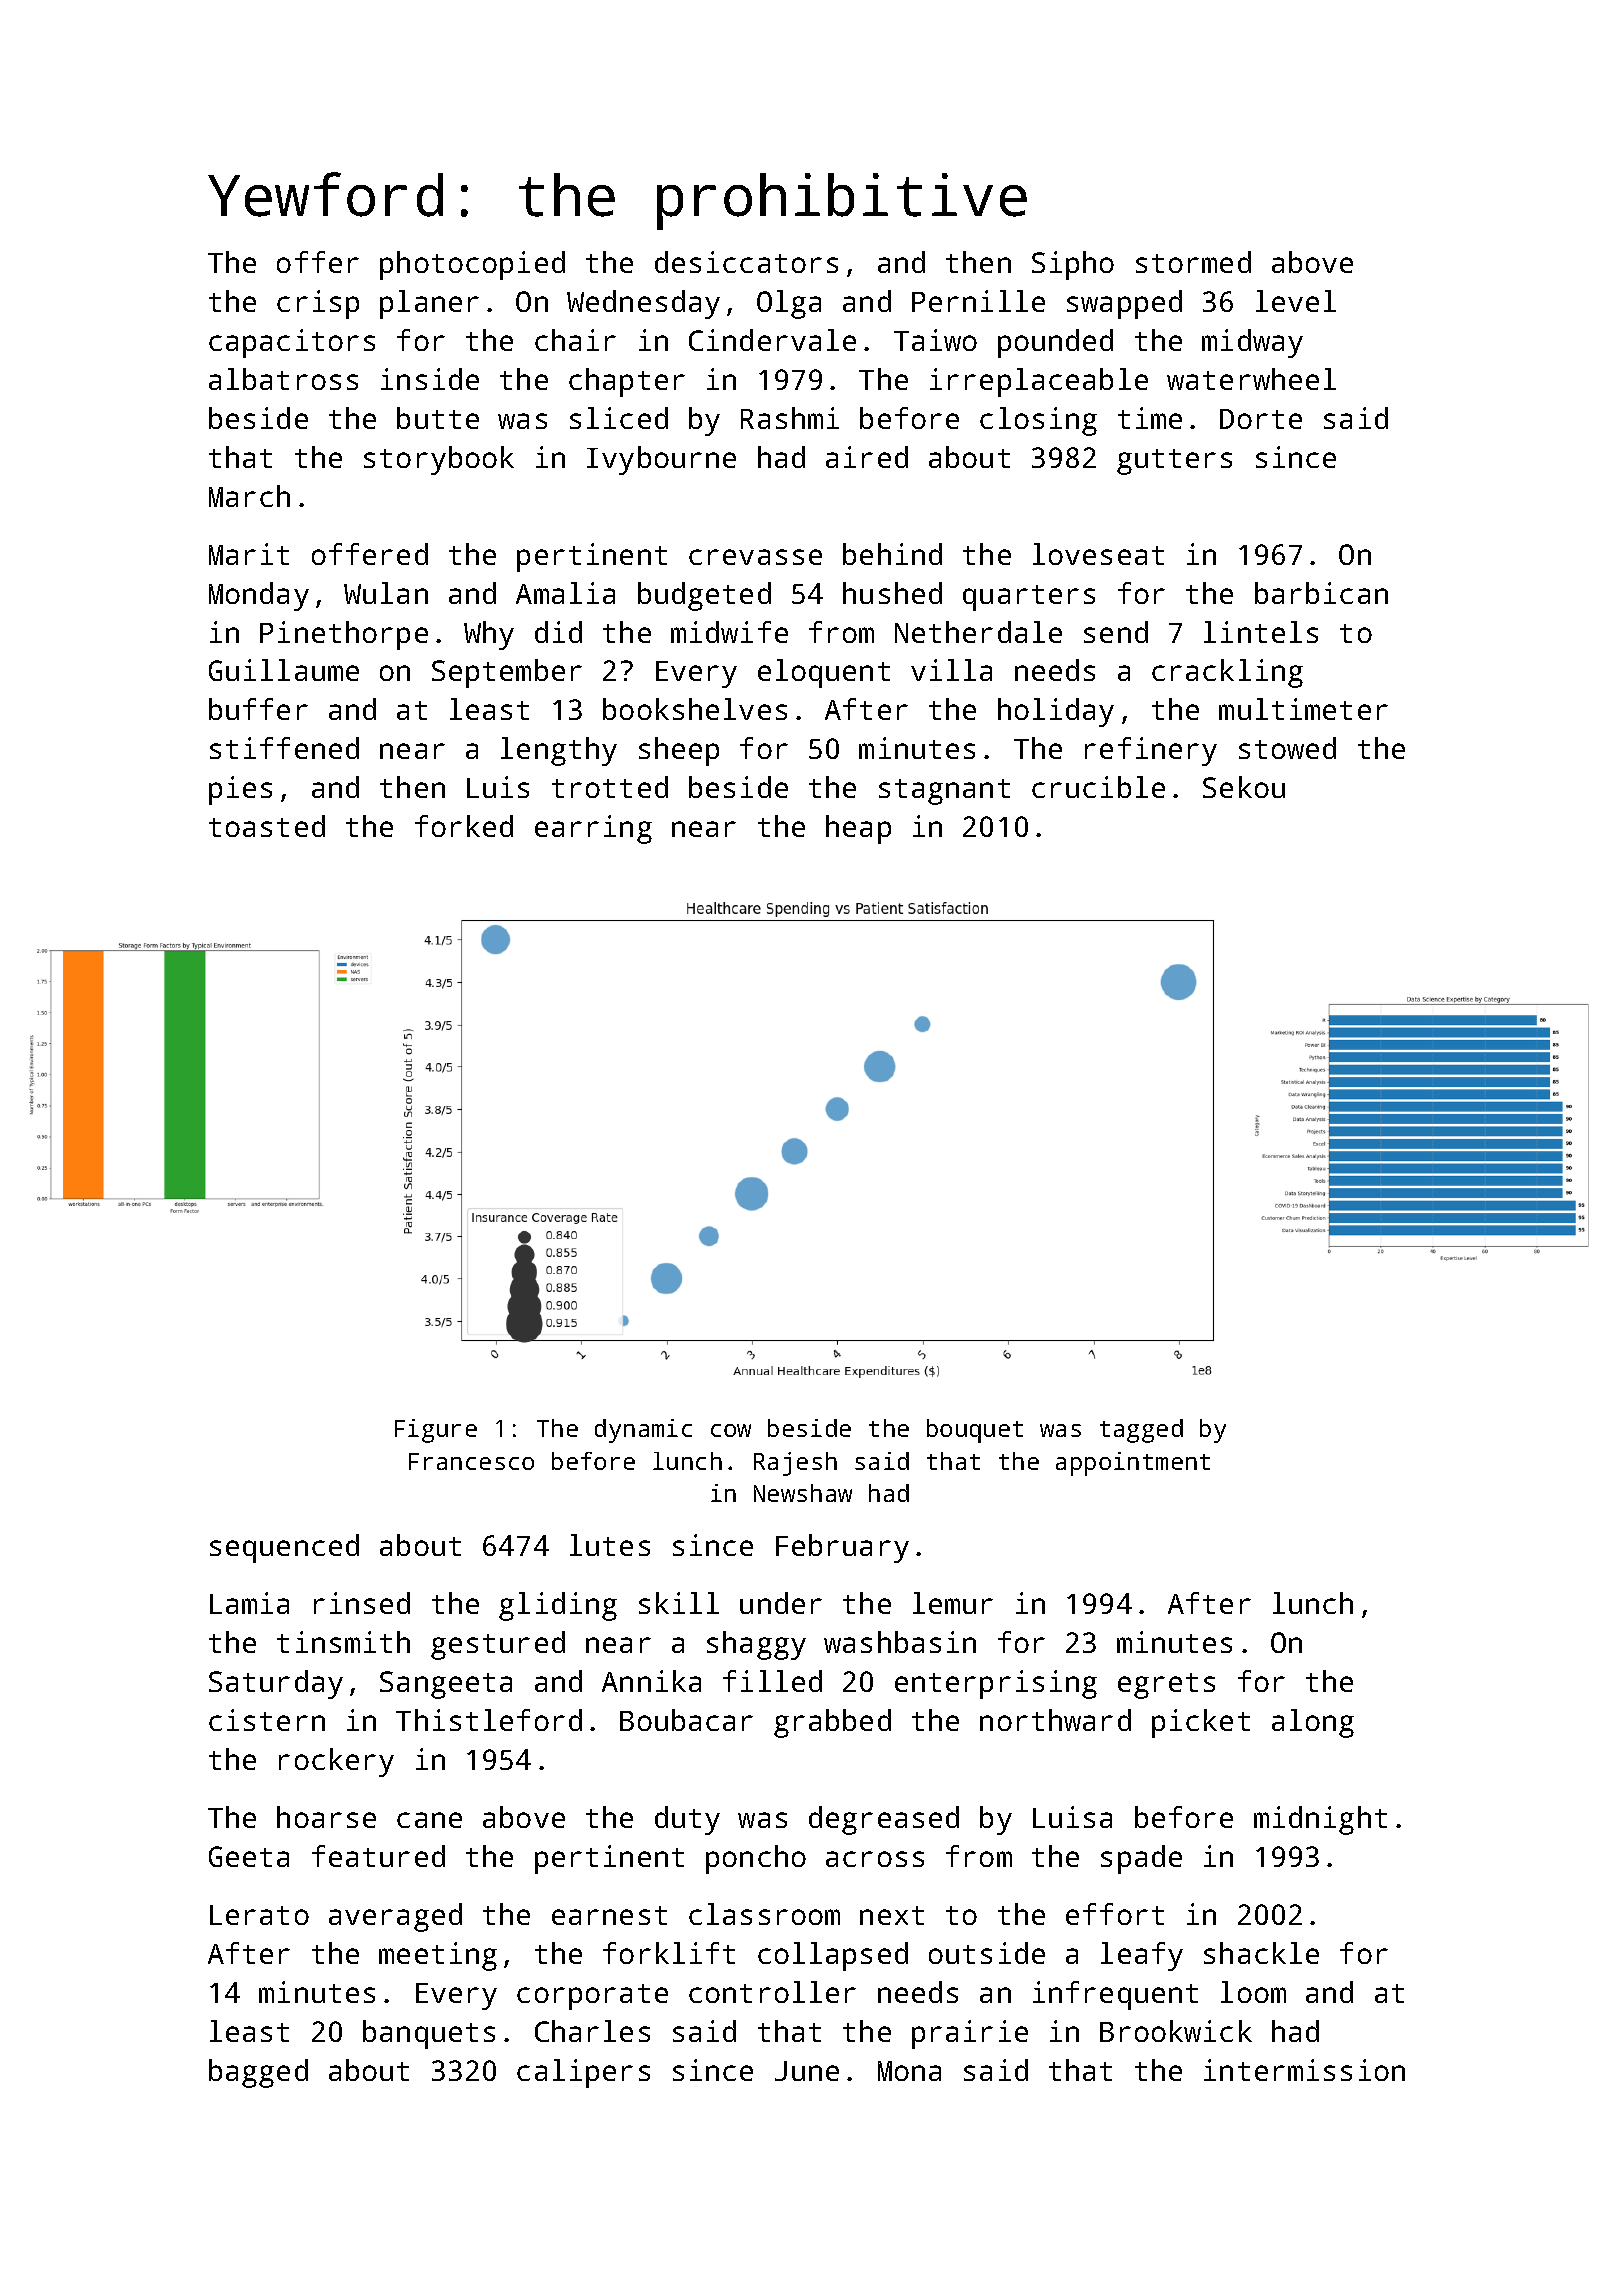  What do you see at coordinates (464, 826) in the image?
I see `forked` at bounding box center [464, 826].
